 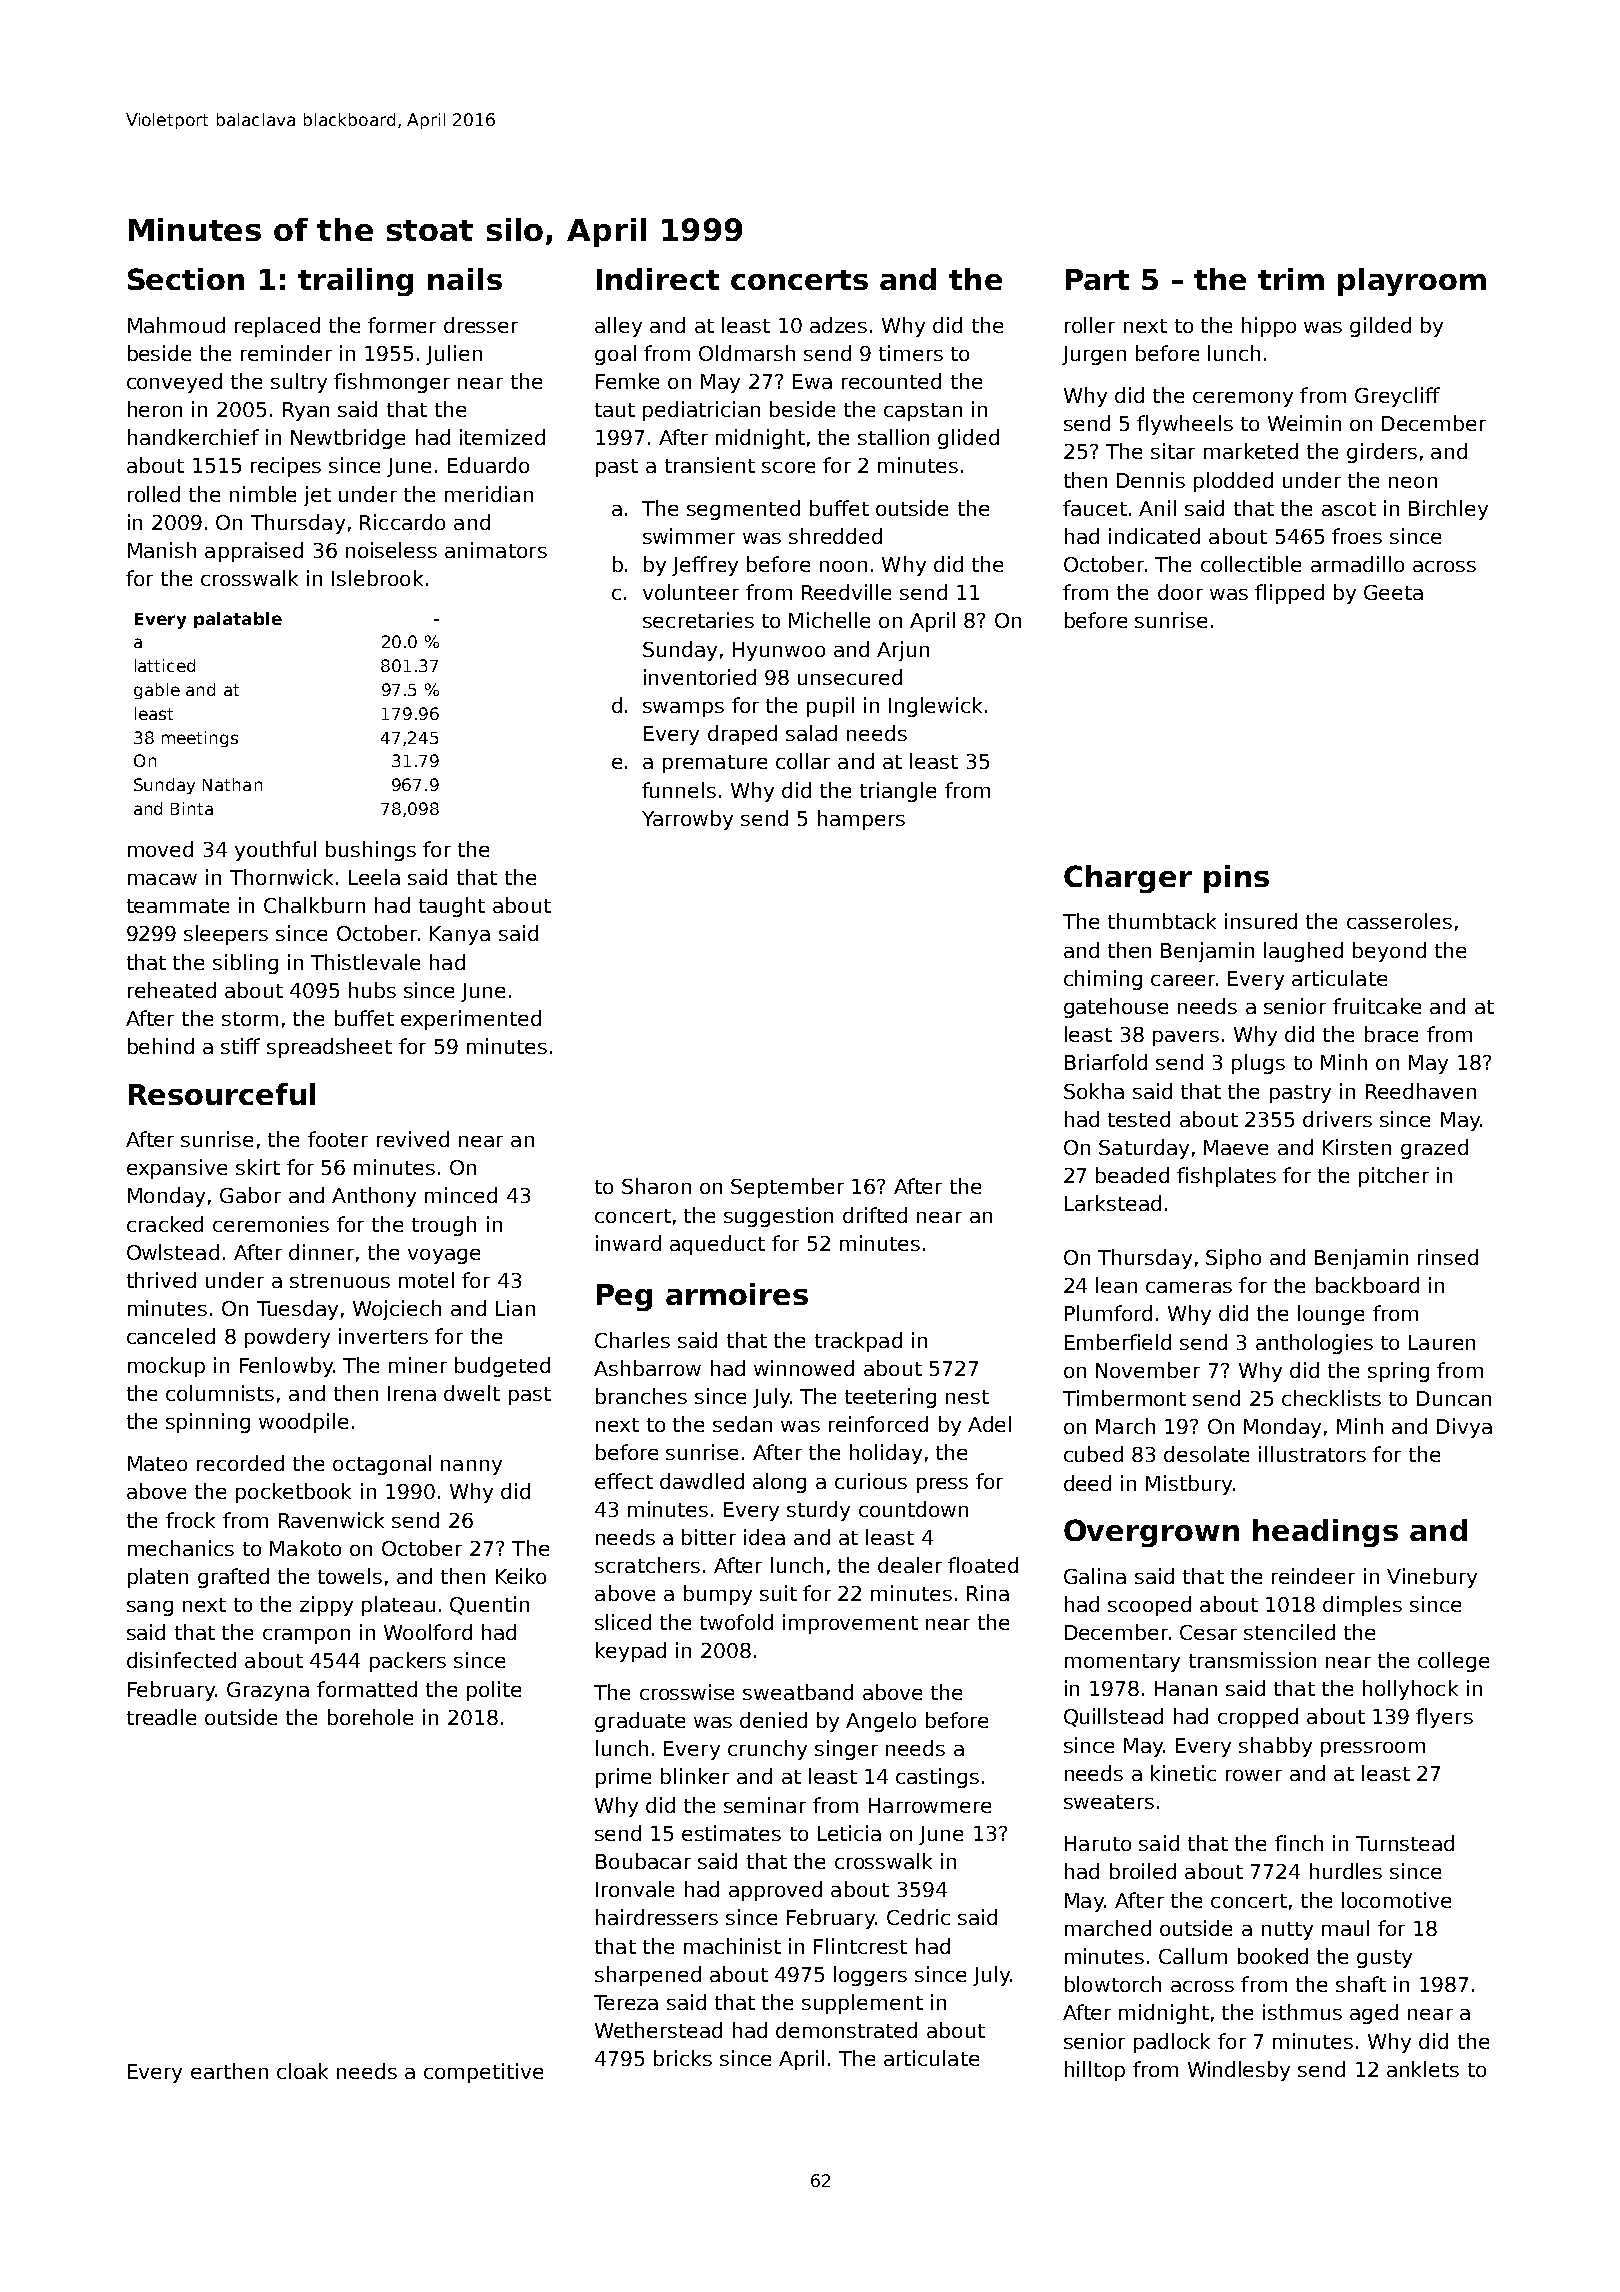 I want to click on desolate, so click(x=1206, y=1454).
